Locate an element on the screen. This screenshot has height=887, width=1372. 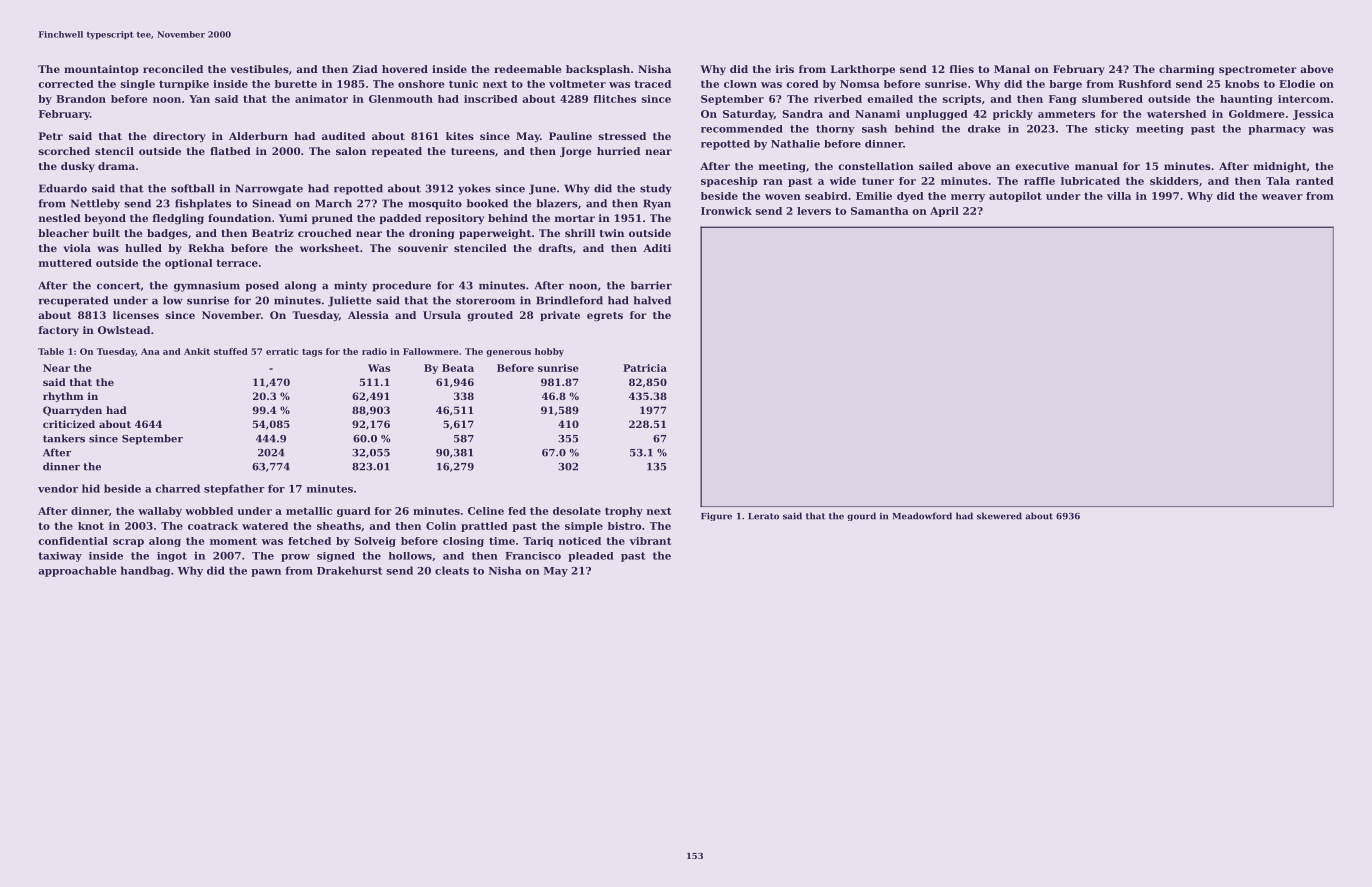
Nomsa is located at coordinates (860, 84).
